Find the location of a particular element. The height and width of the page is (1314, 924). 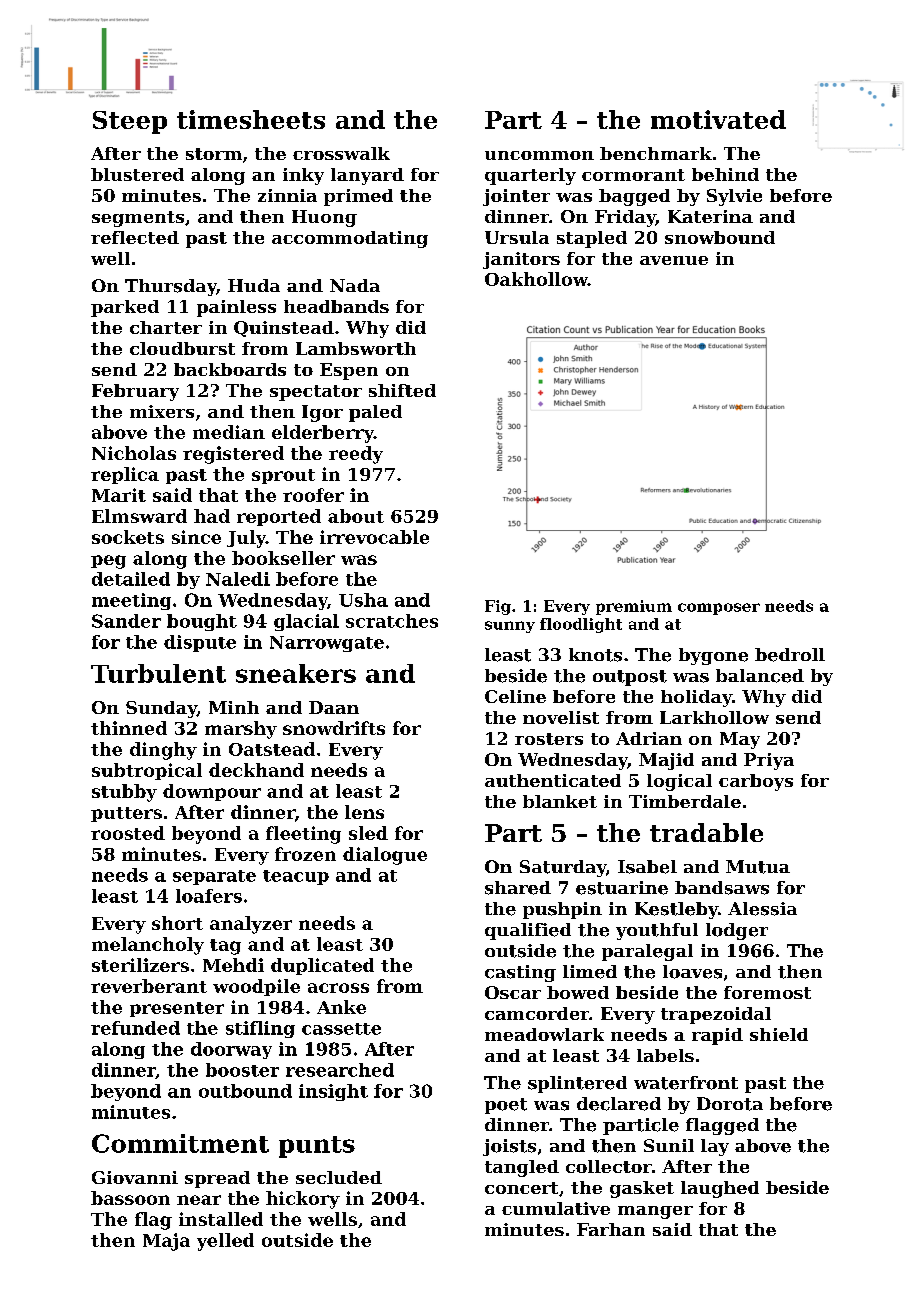

Sunil is located at coordinates (669, 1145).
